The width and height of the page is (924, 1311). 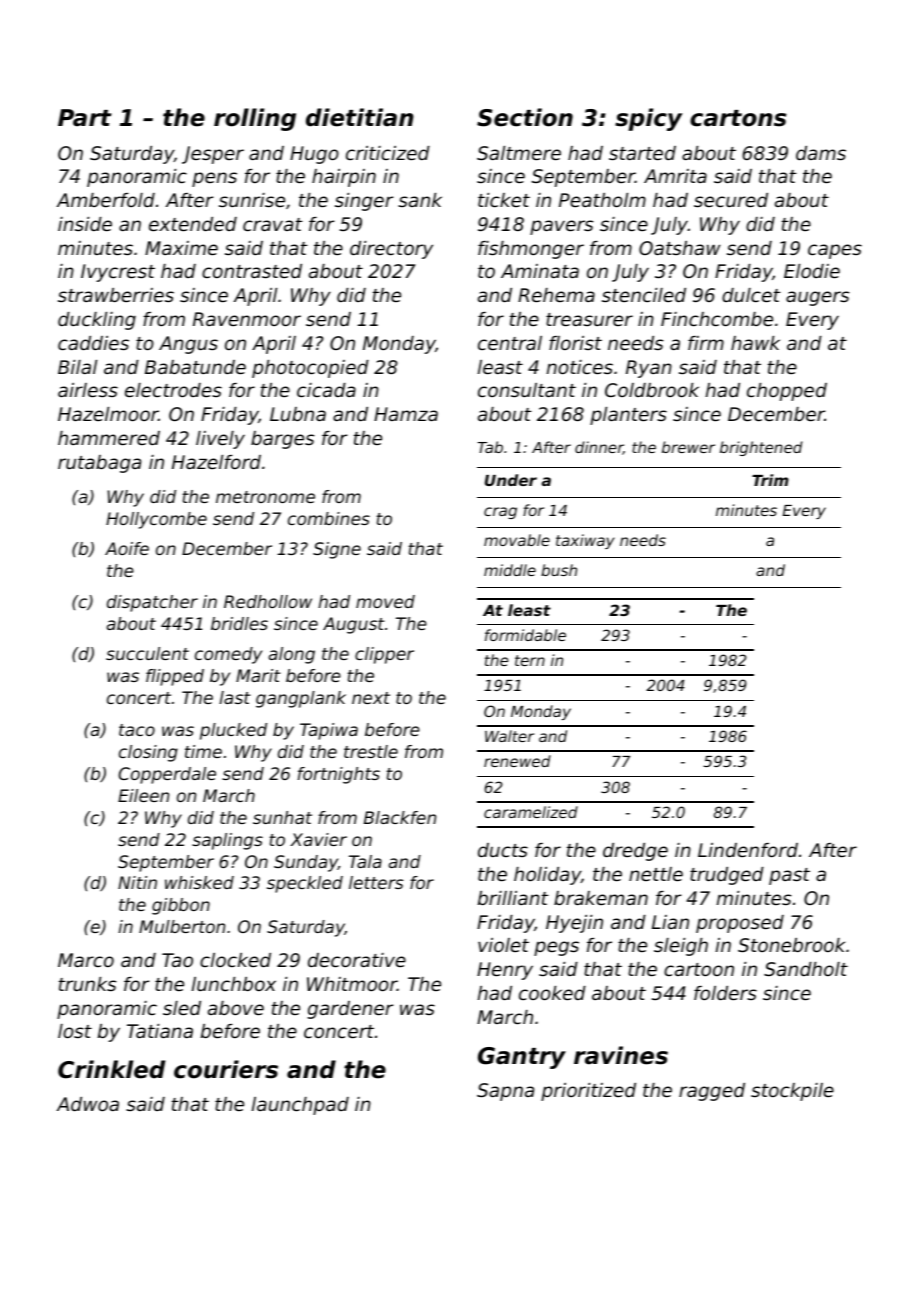 I want to click on augers, so click(x=818, y=298).
